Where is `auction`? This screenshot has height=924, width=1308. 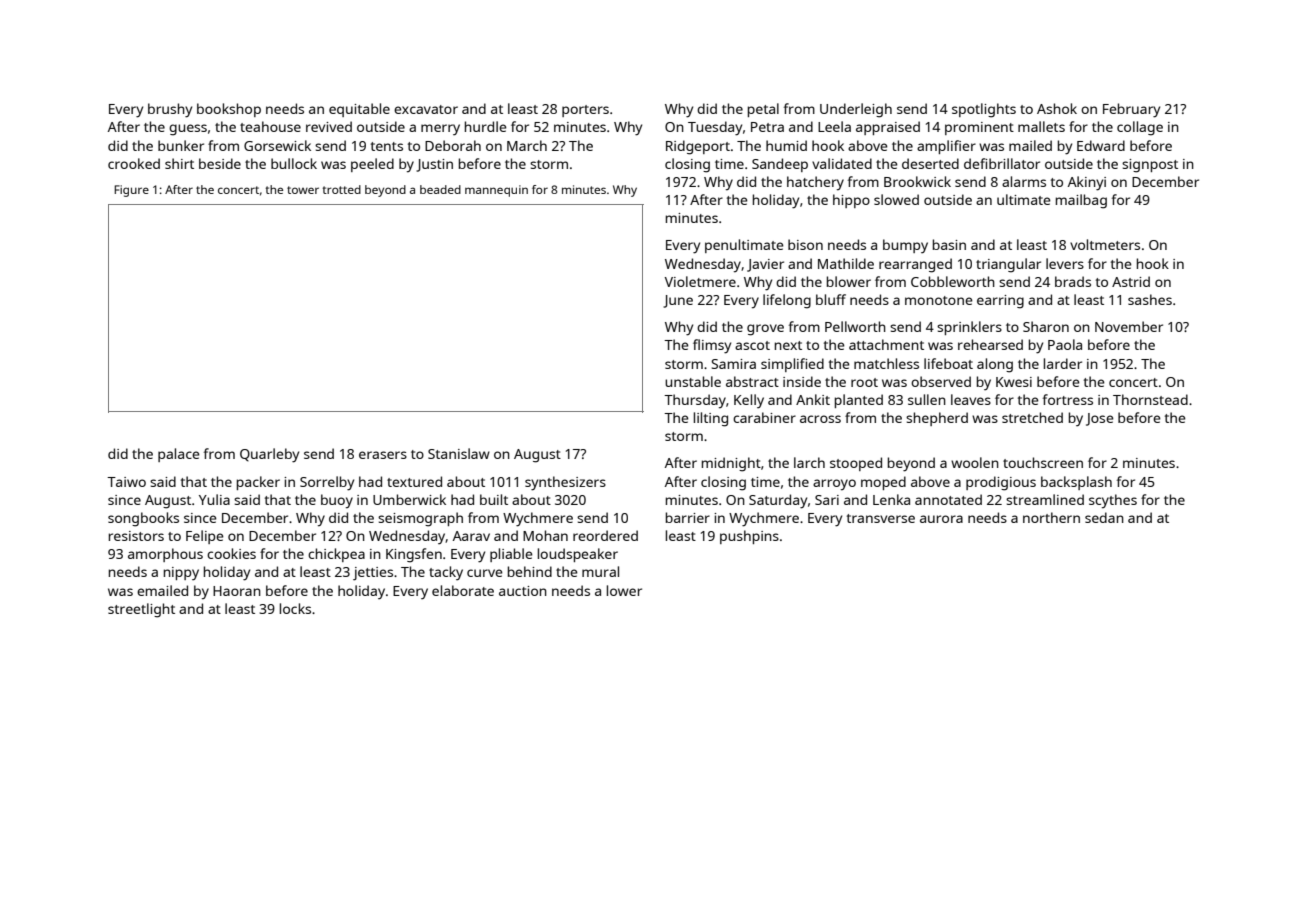
auction is located at coordinates (523, 591).
